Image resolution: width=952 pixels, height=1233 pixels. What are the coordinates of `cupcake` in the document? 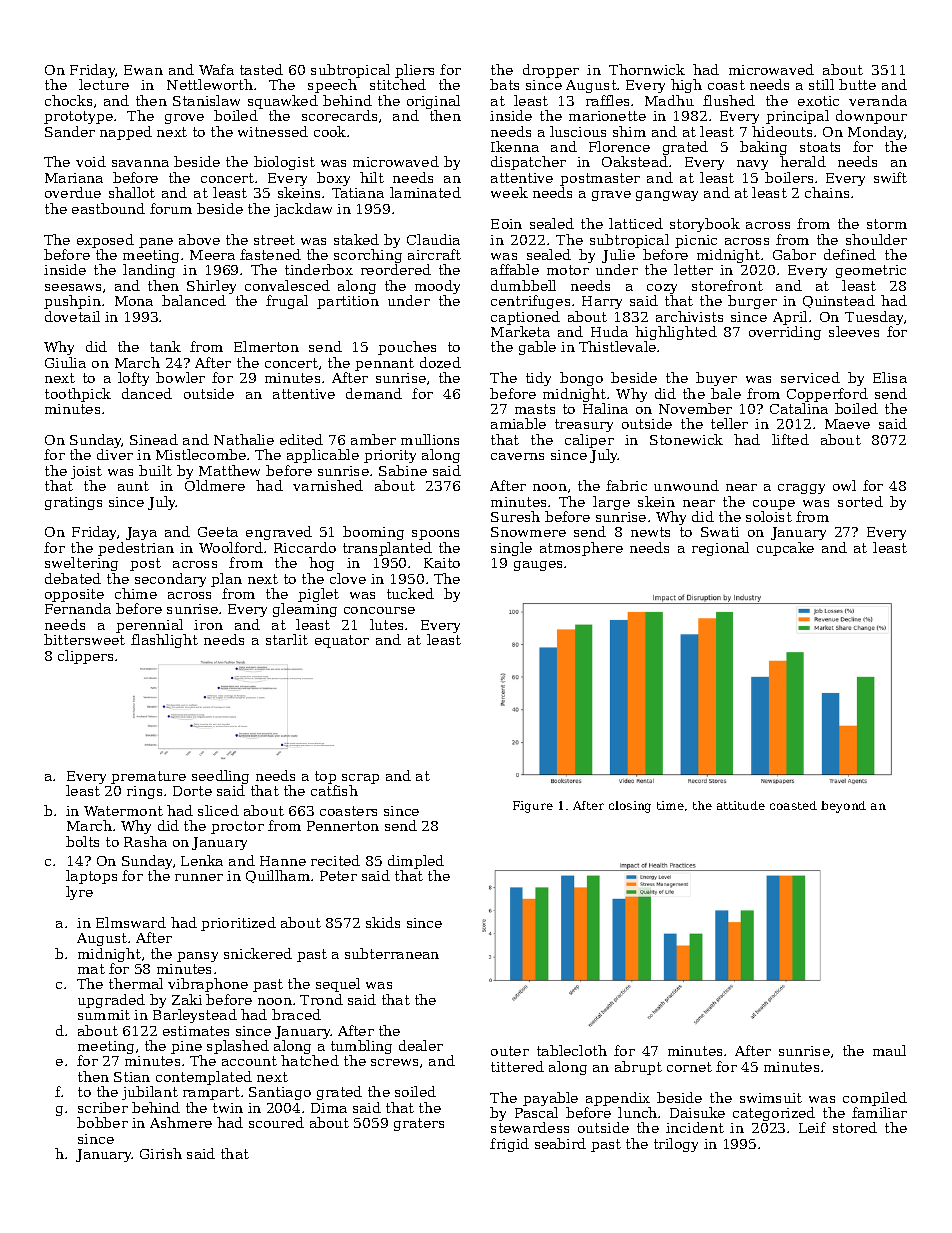 It's located at (785, 549).
